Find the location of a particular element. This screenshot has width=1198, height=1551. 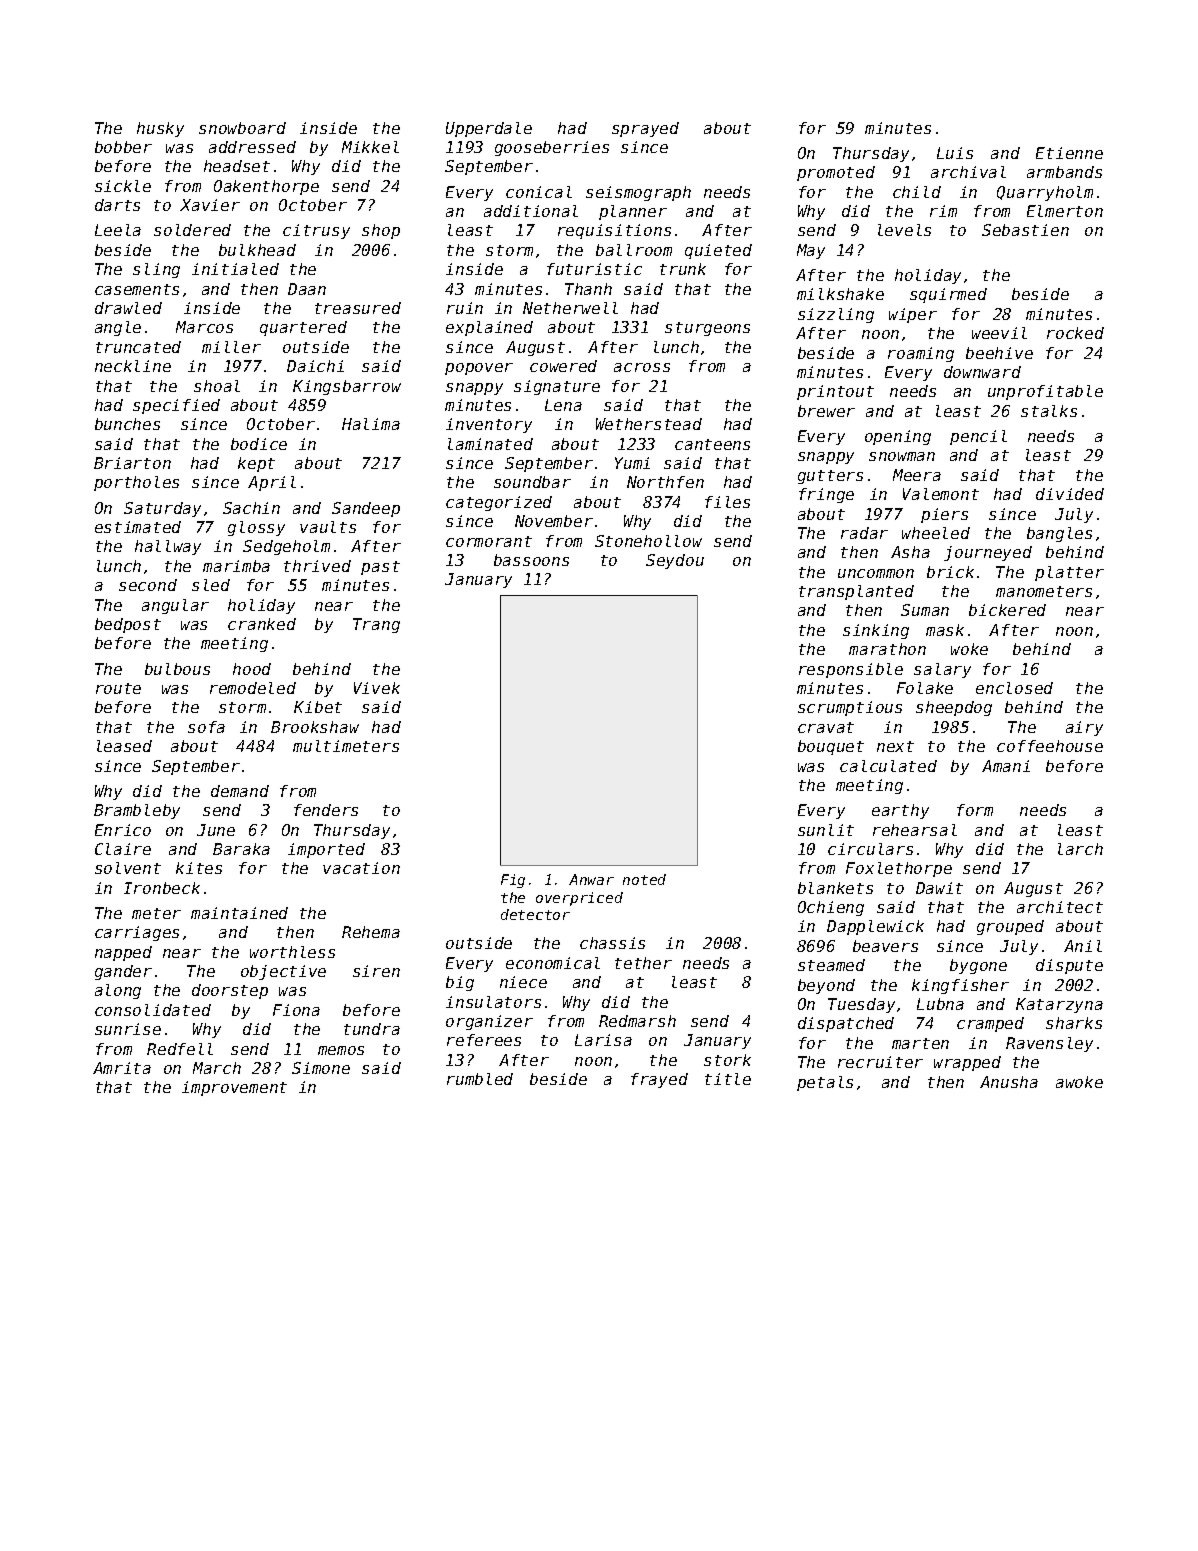

ballroom is located at coordinates (634, 250).
